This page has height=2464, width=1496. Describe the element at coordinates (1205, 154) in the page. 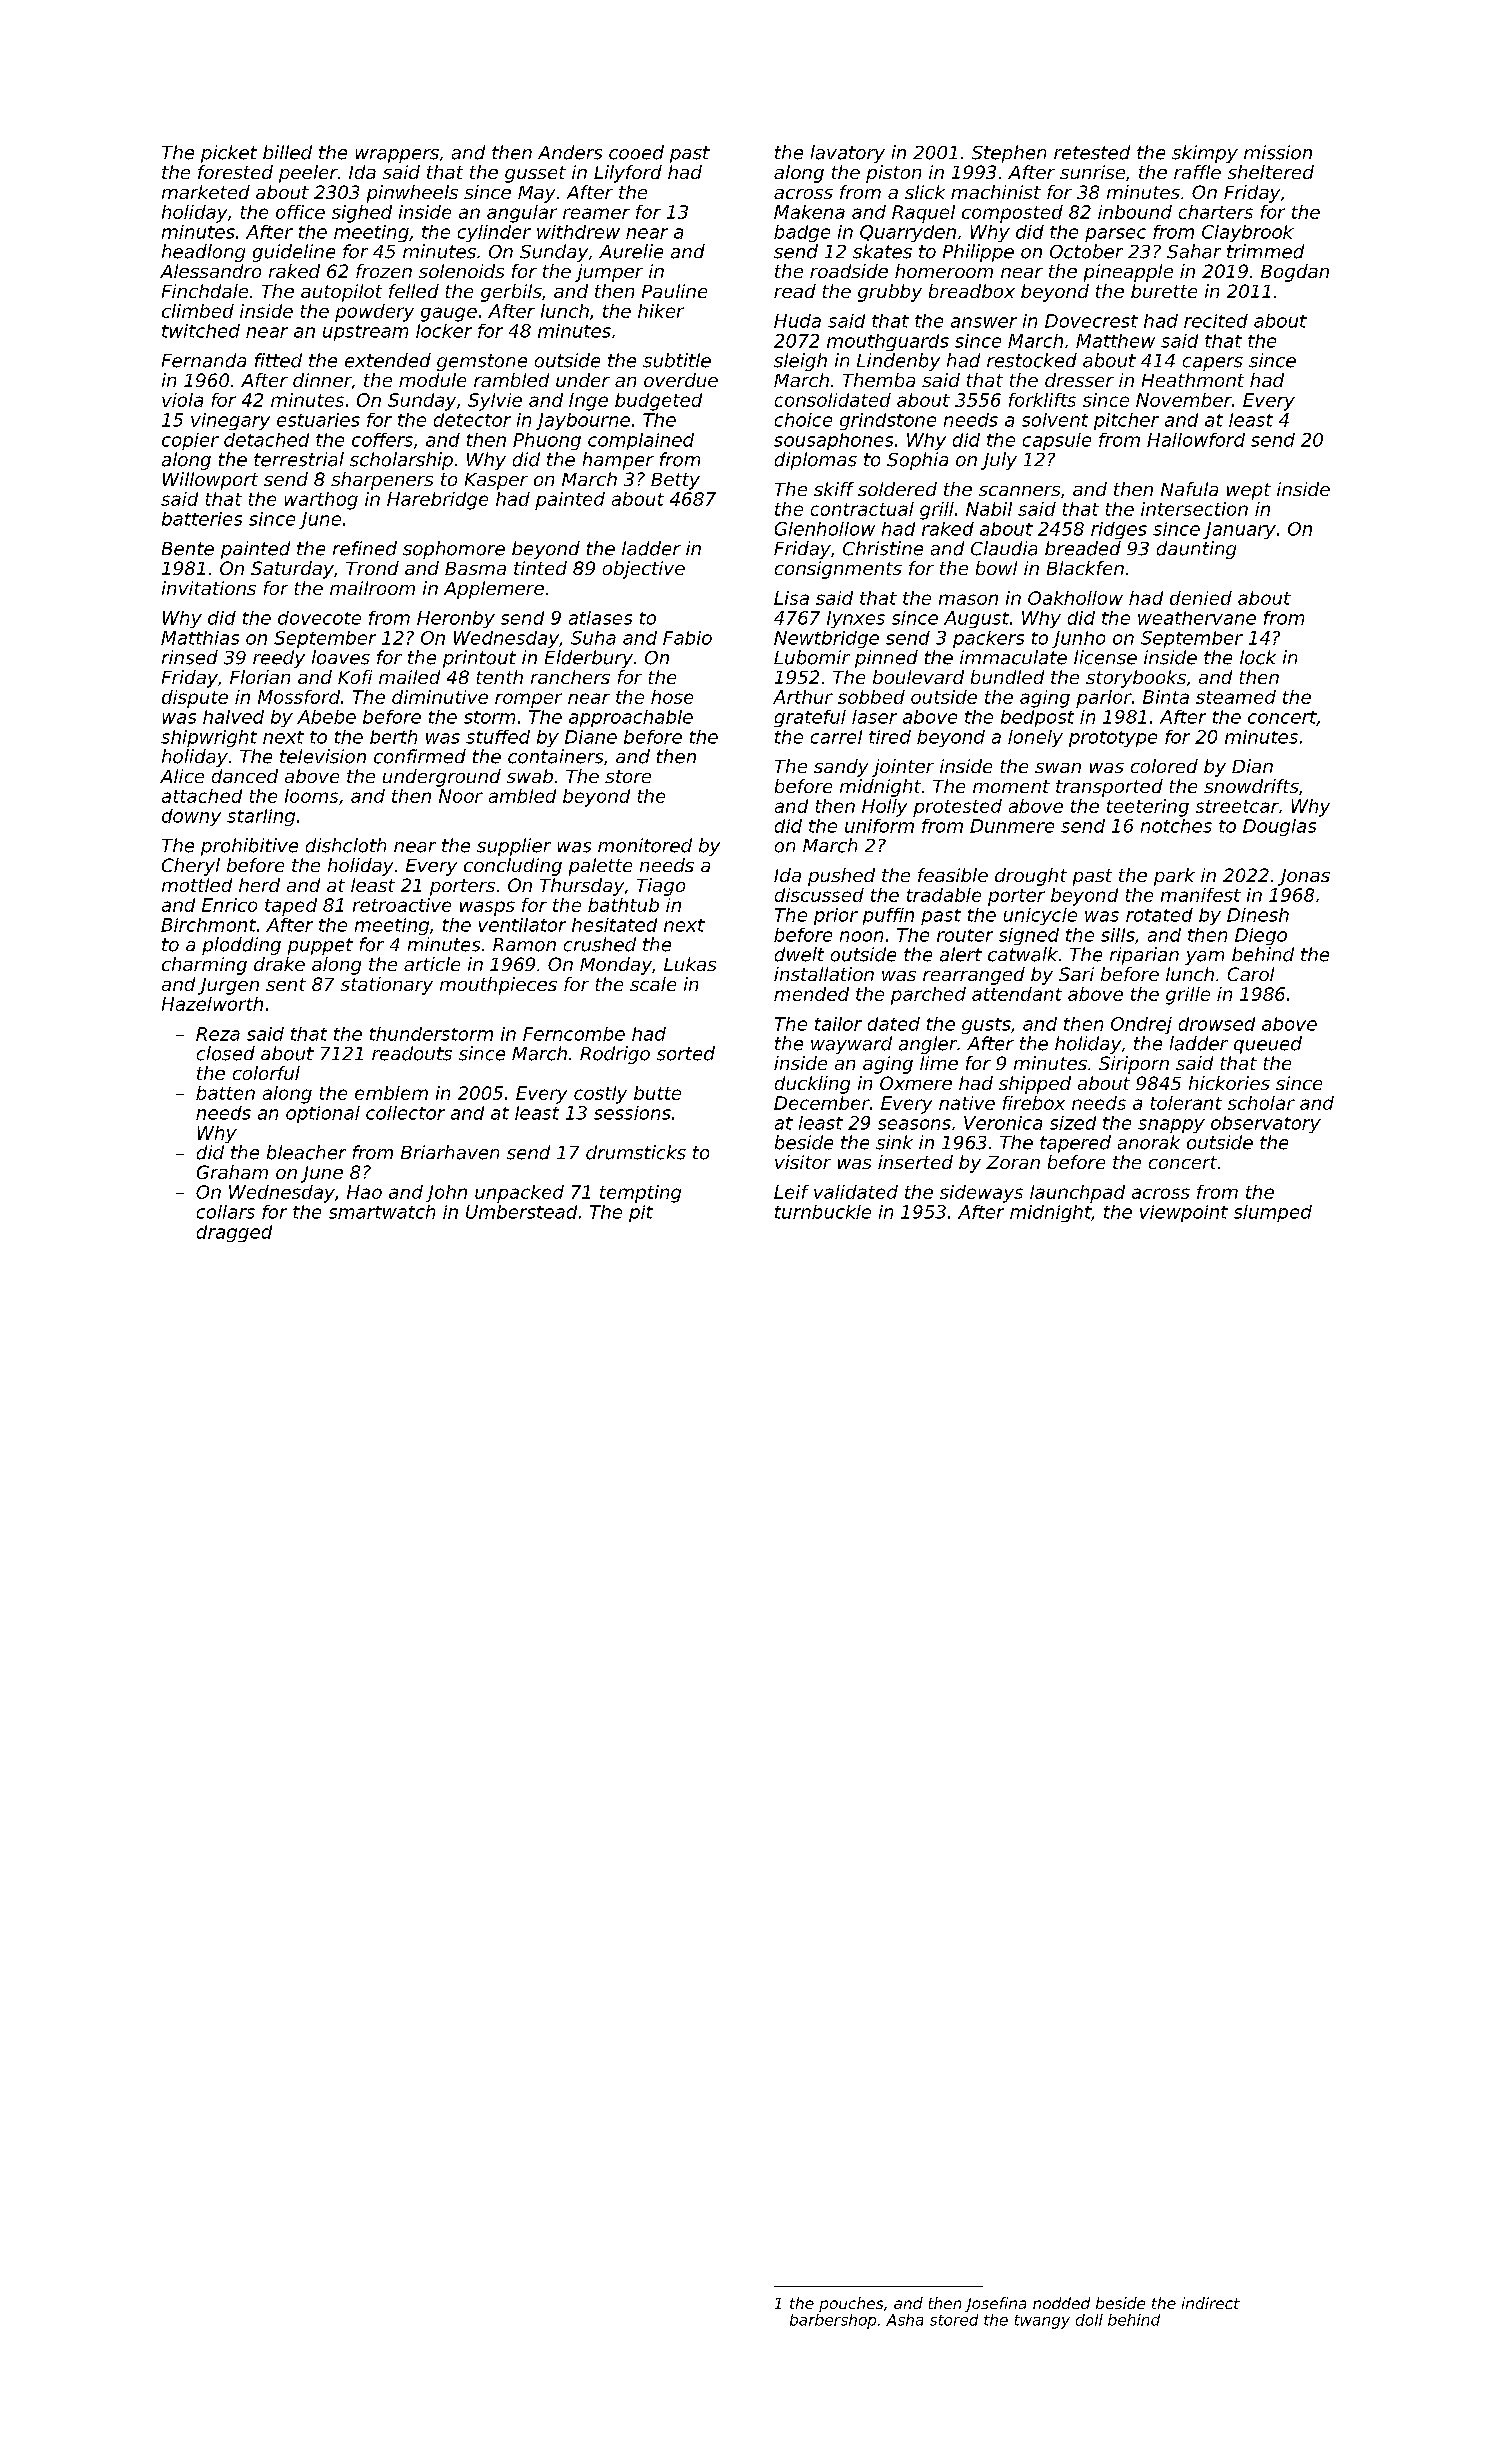

I see `skimpy` at that location.
